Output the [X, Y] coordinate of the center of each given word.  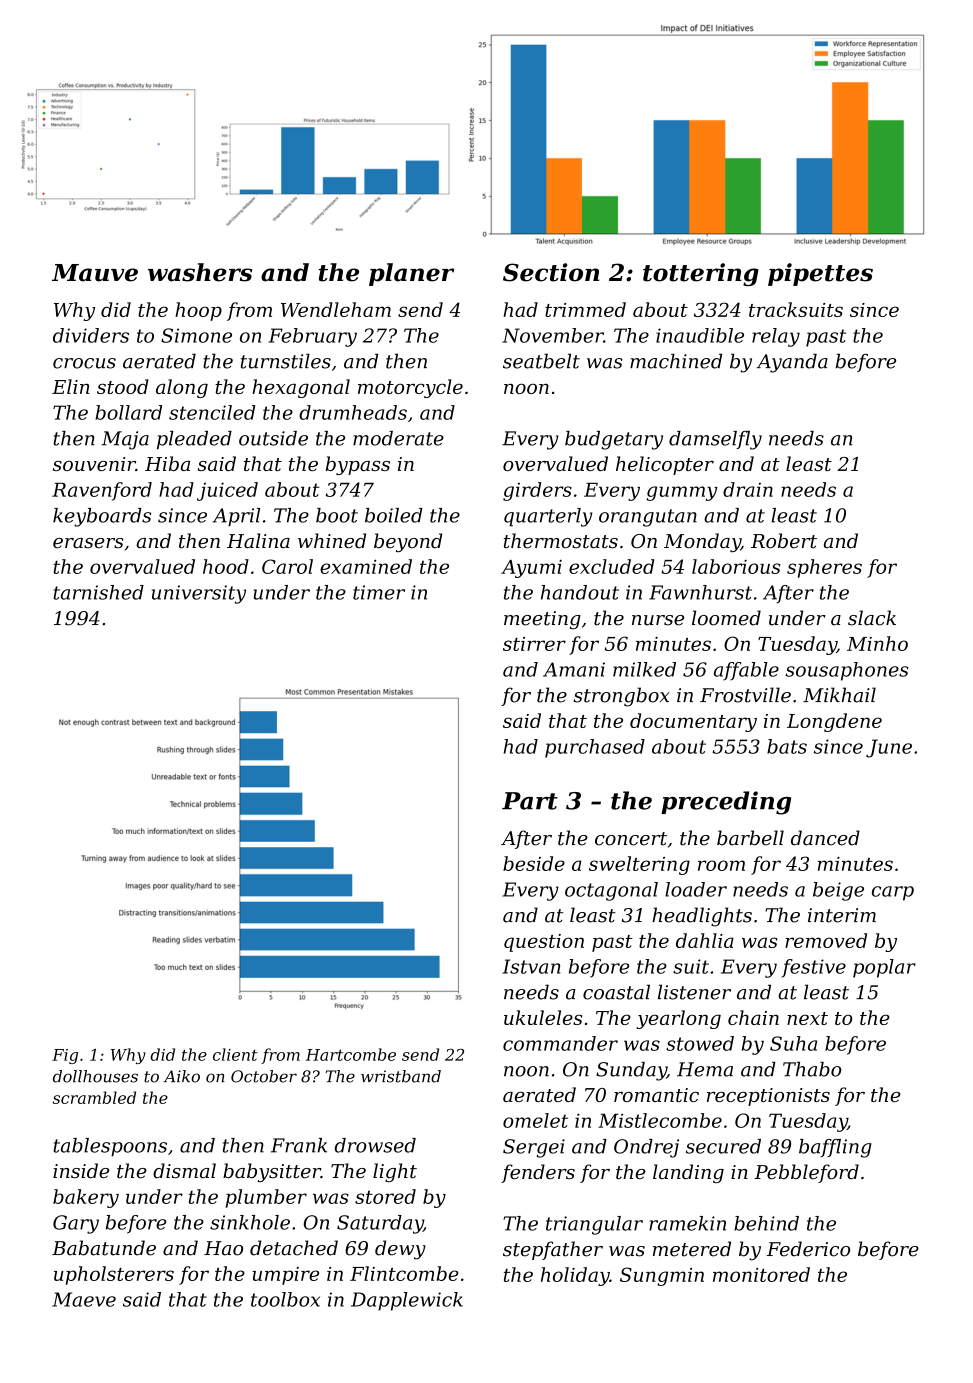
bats [787, 746]
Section [551, 272]
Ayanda [792, 363]
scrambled [94, 1097]
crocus [84, 363]
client [235, 1054]
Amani [574, 669]
